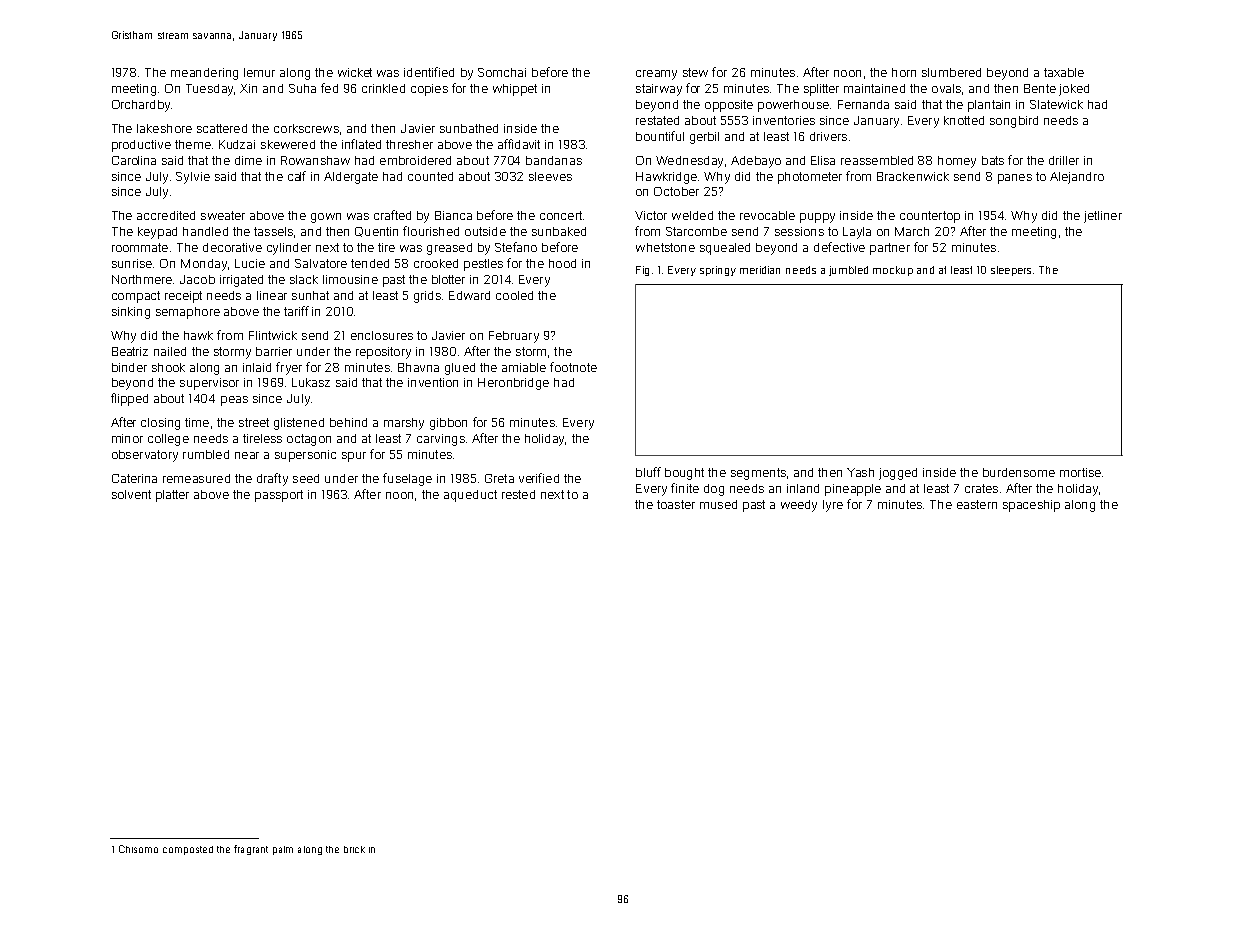  What do you see at coordinates (1011, 271) in the screenshot?
I see `sleepers` at bounding box center [1011, 271].
